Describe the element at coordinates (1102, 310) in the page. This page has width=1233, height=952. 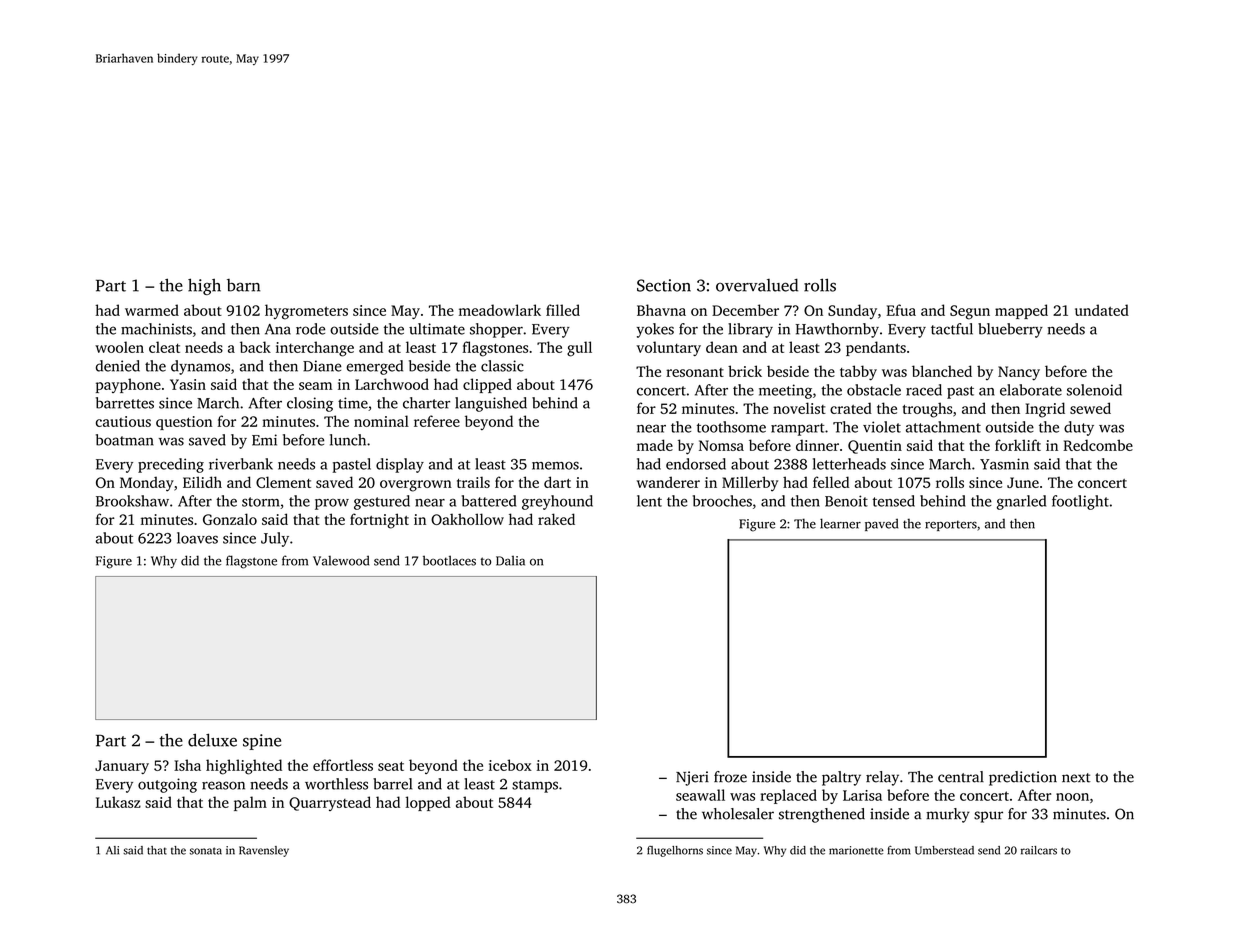
I see `undated` at that location.
